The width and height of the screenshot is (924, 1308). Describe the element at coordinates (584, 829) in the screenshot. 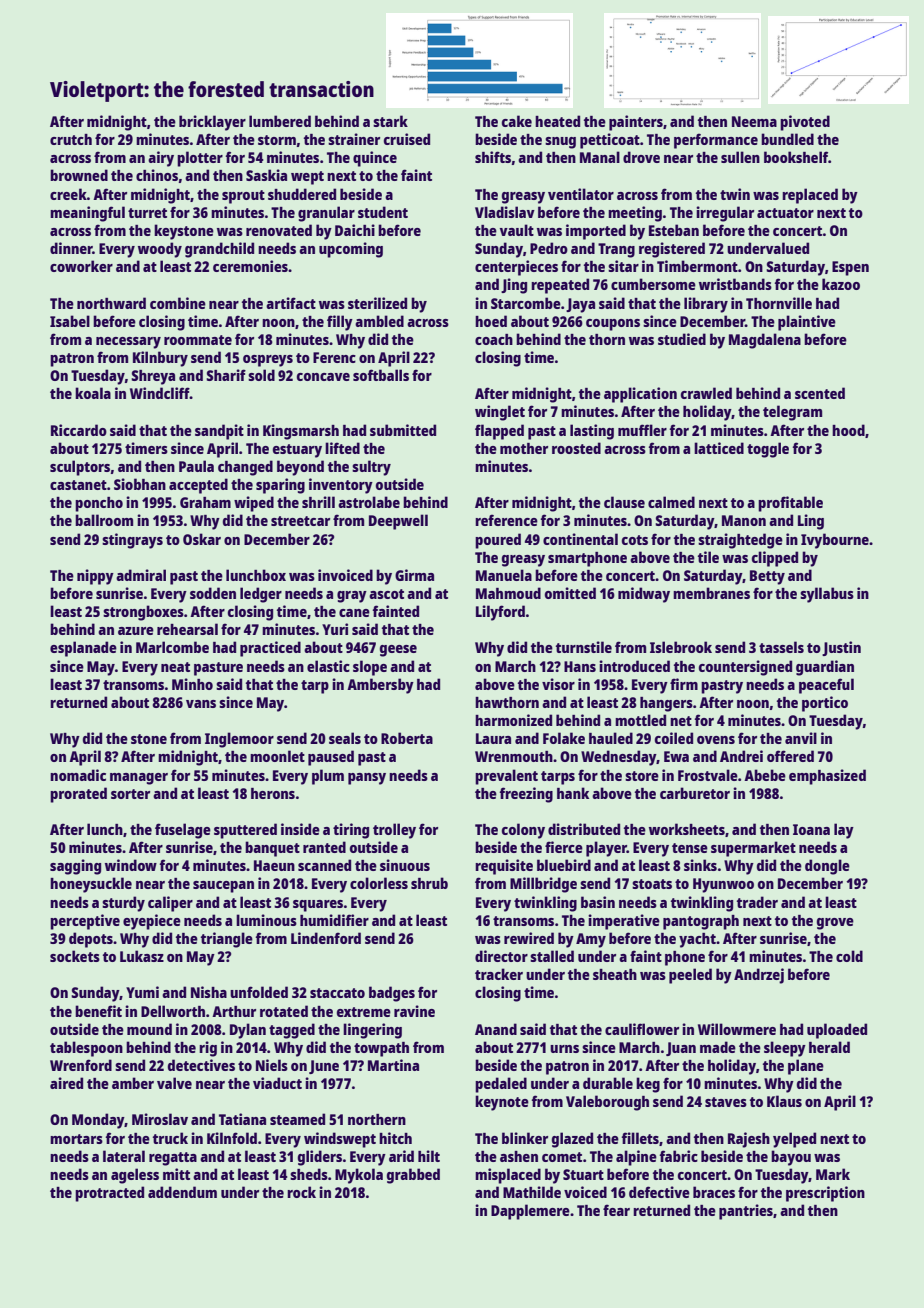

I see `distributed` at that location.
